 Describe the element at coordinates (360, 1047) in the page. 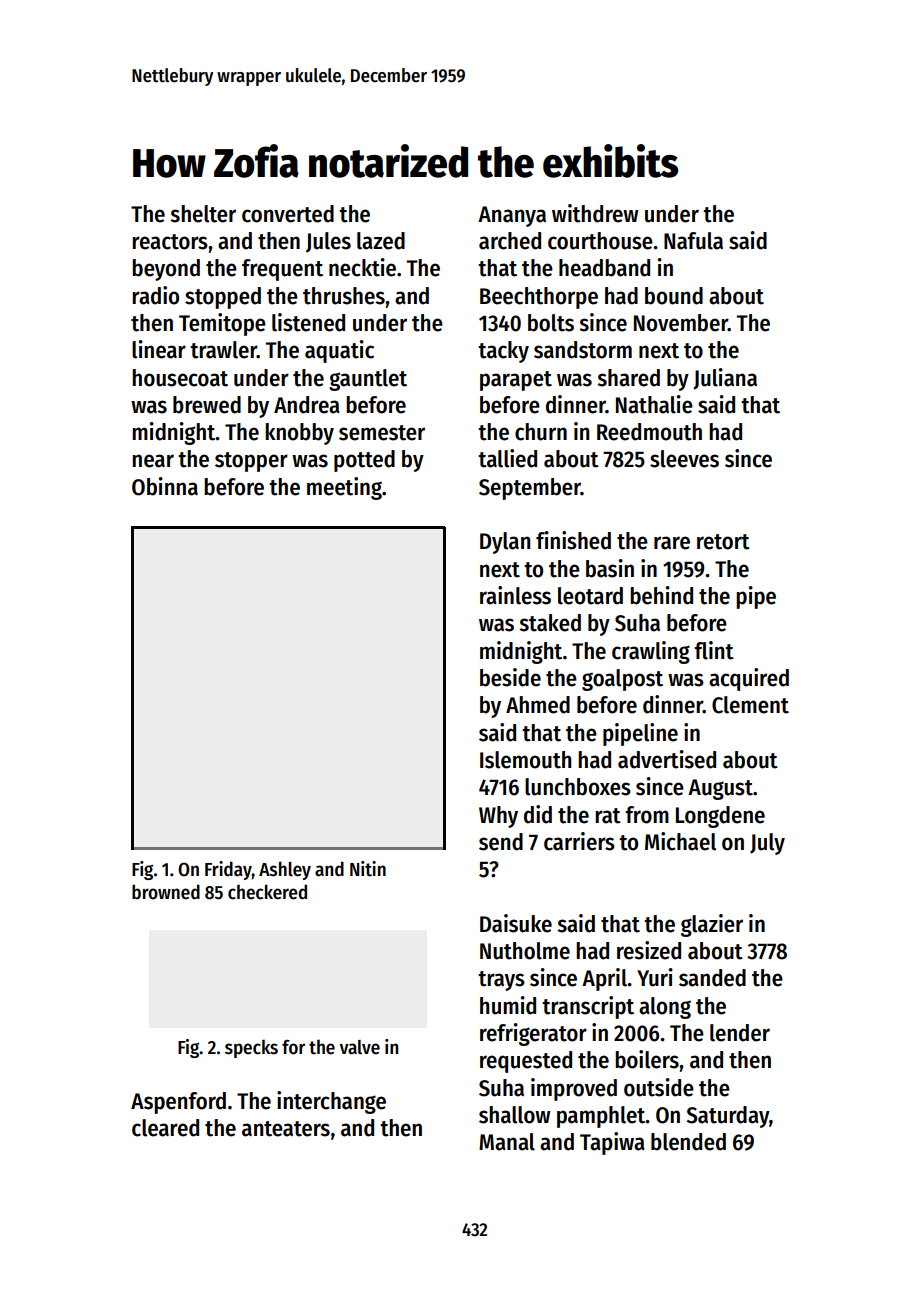

I see `valve` at that location.
